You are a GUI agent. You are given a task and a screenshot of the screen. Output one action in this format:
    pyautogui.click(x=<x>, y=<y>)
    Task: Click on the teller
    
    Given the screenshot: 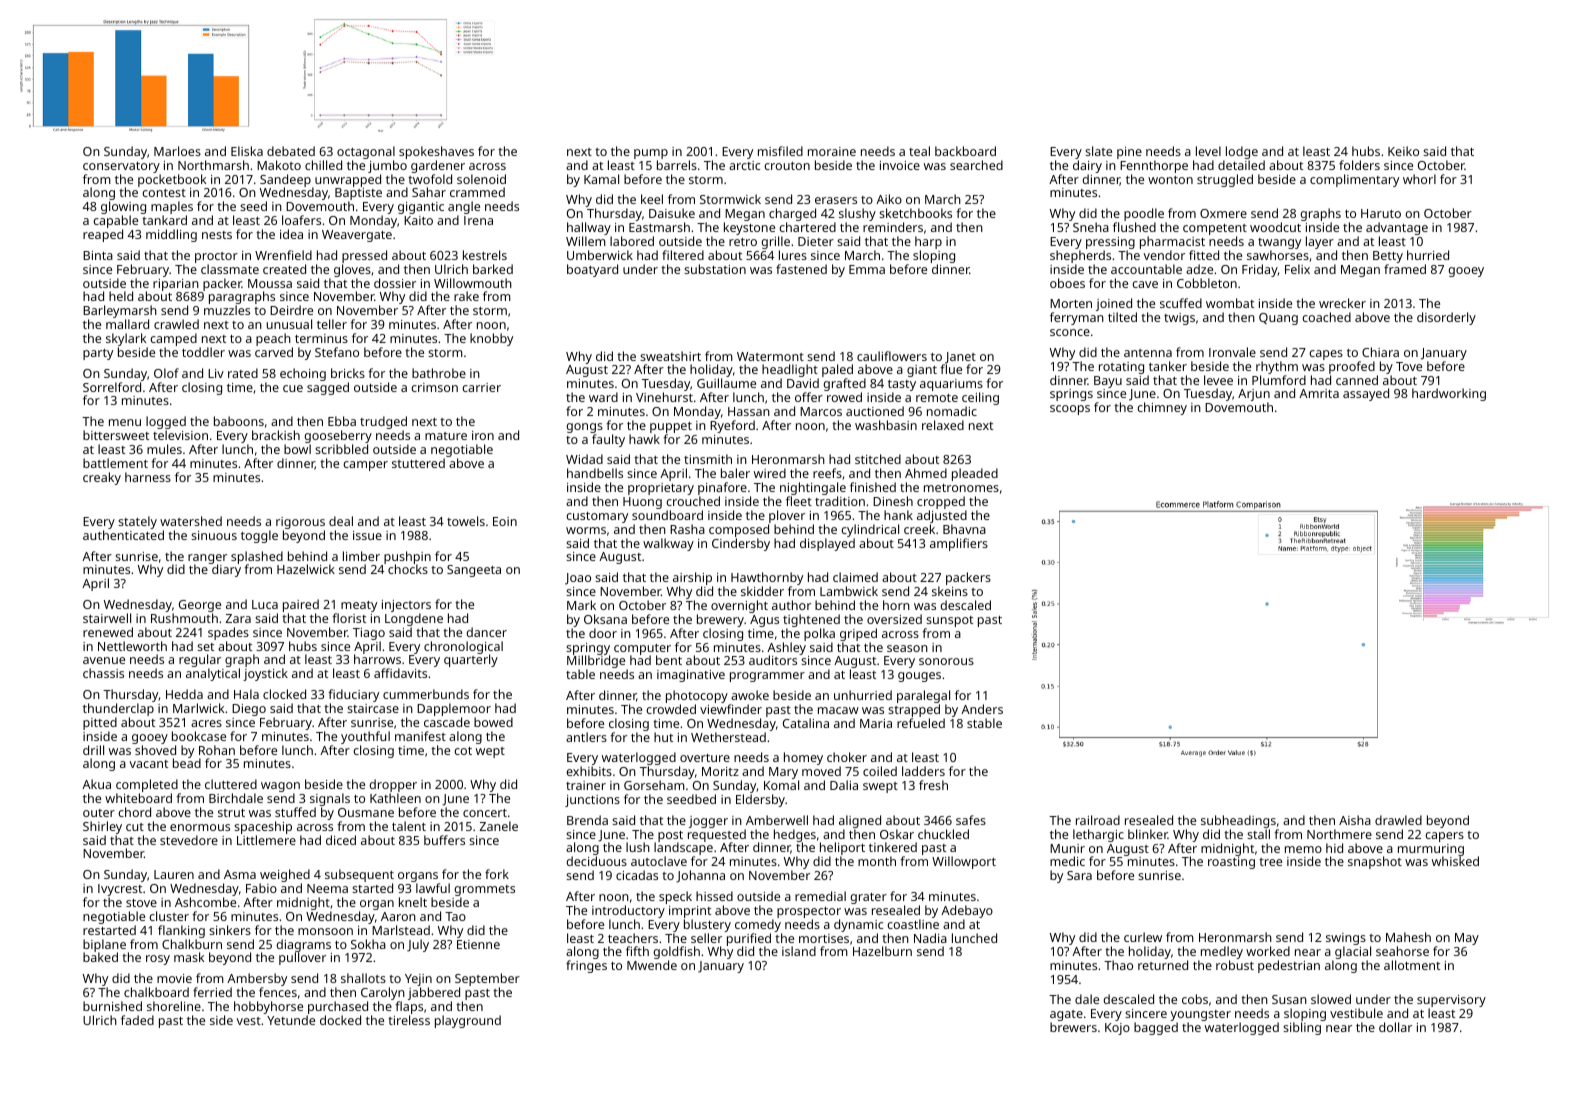 What is the action you would take?
    pyautogui.click(x=332, y=324)
